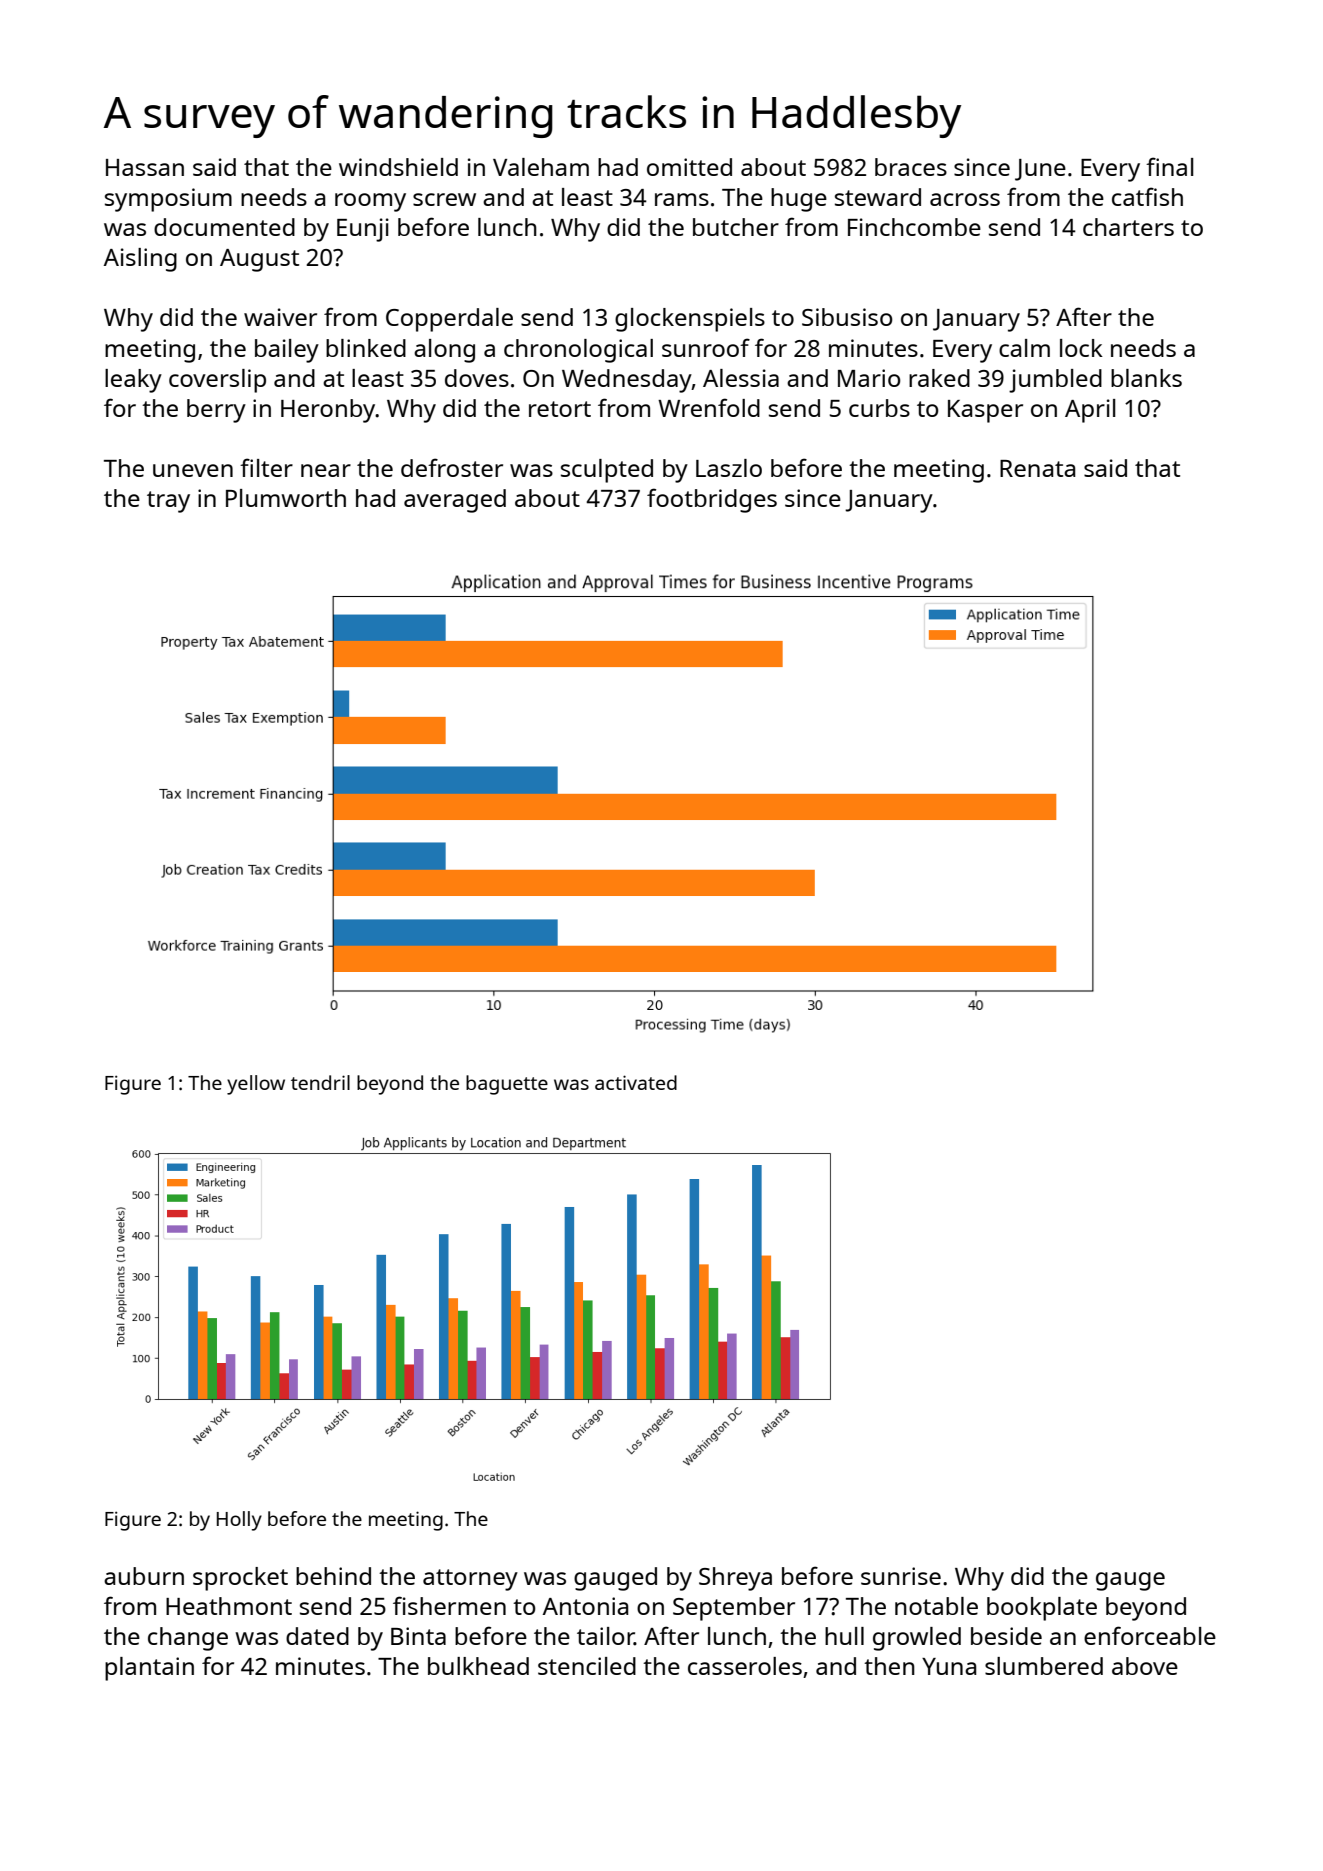 This page has height=1871, width=1323. Describe the element at coordinates (444, 199) in the page. I see `screw` at that location.
